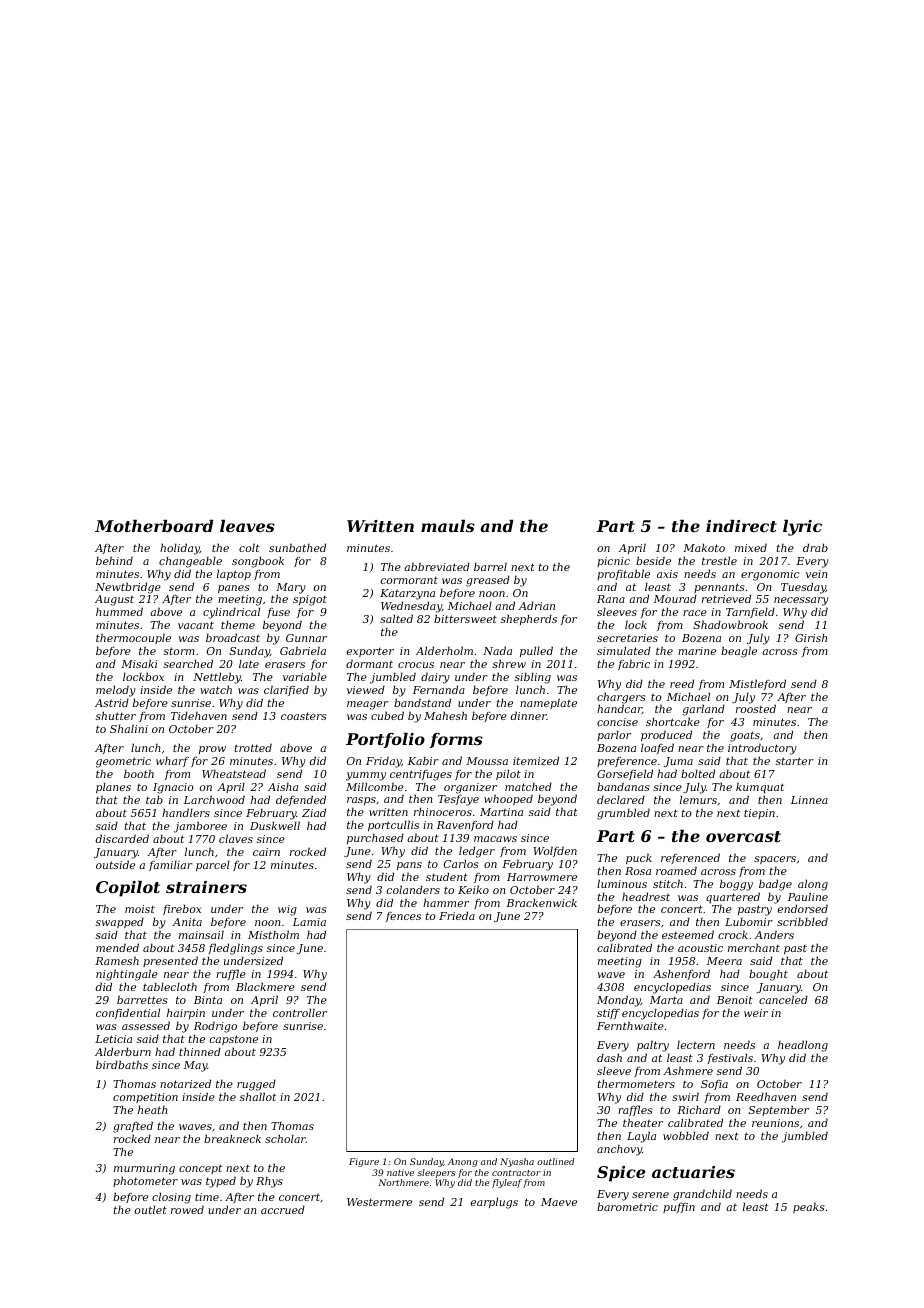 The height and width of the page is (1308, 924). Describe the element at coordinates (703, 711) in the page. I see `garland` at that location.
